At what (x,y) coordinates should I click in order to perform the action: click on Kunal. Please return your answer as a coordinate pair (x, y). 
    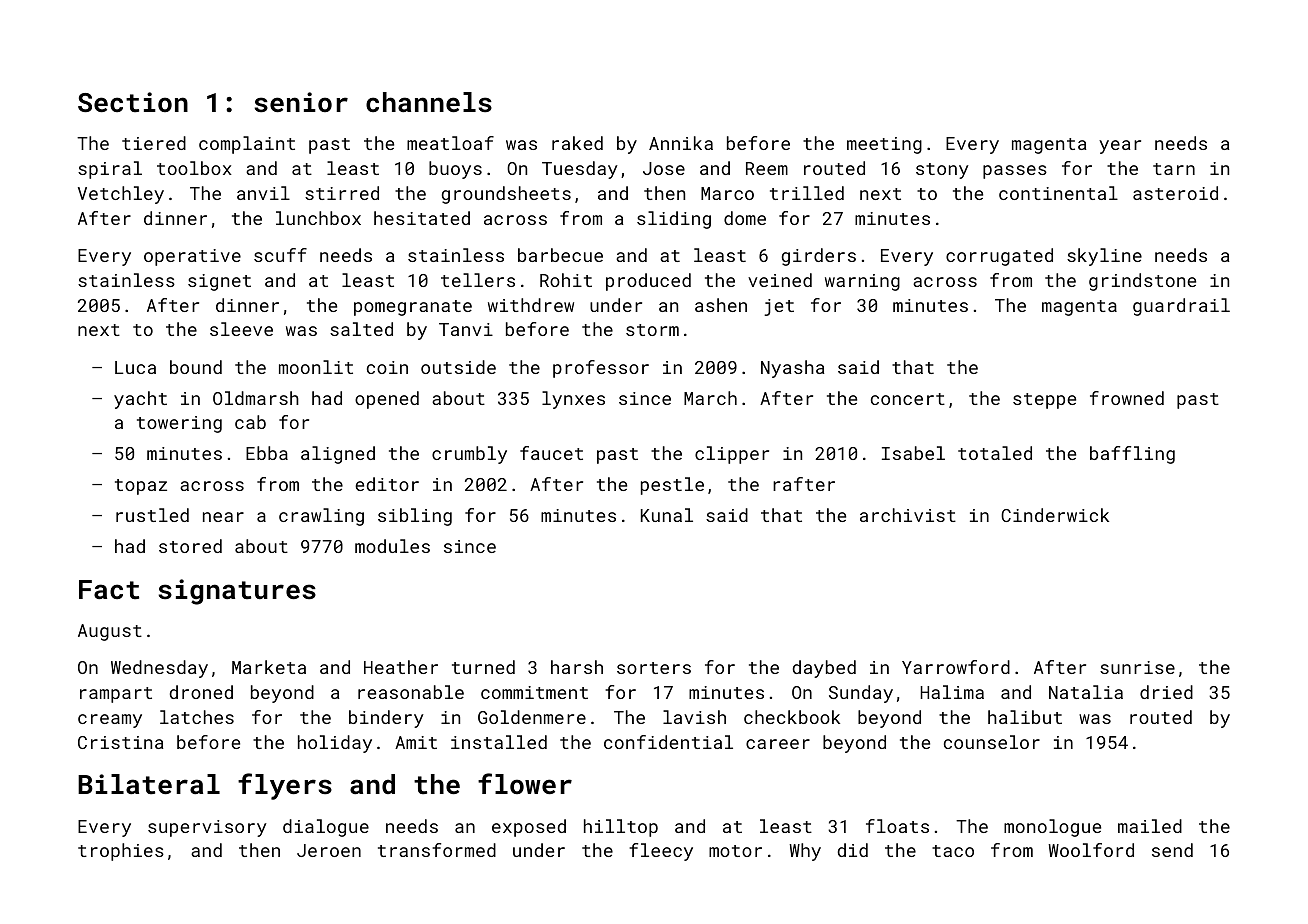
    Looking at the image, I should click on (667, 515).
